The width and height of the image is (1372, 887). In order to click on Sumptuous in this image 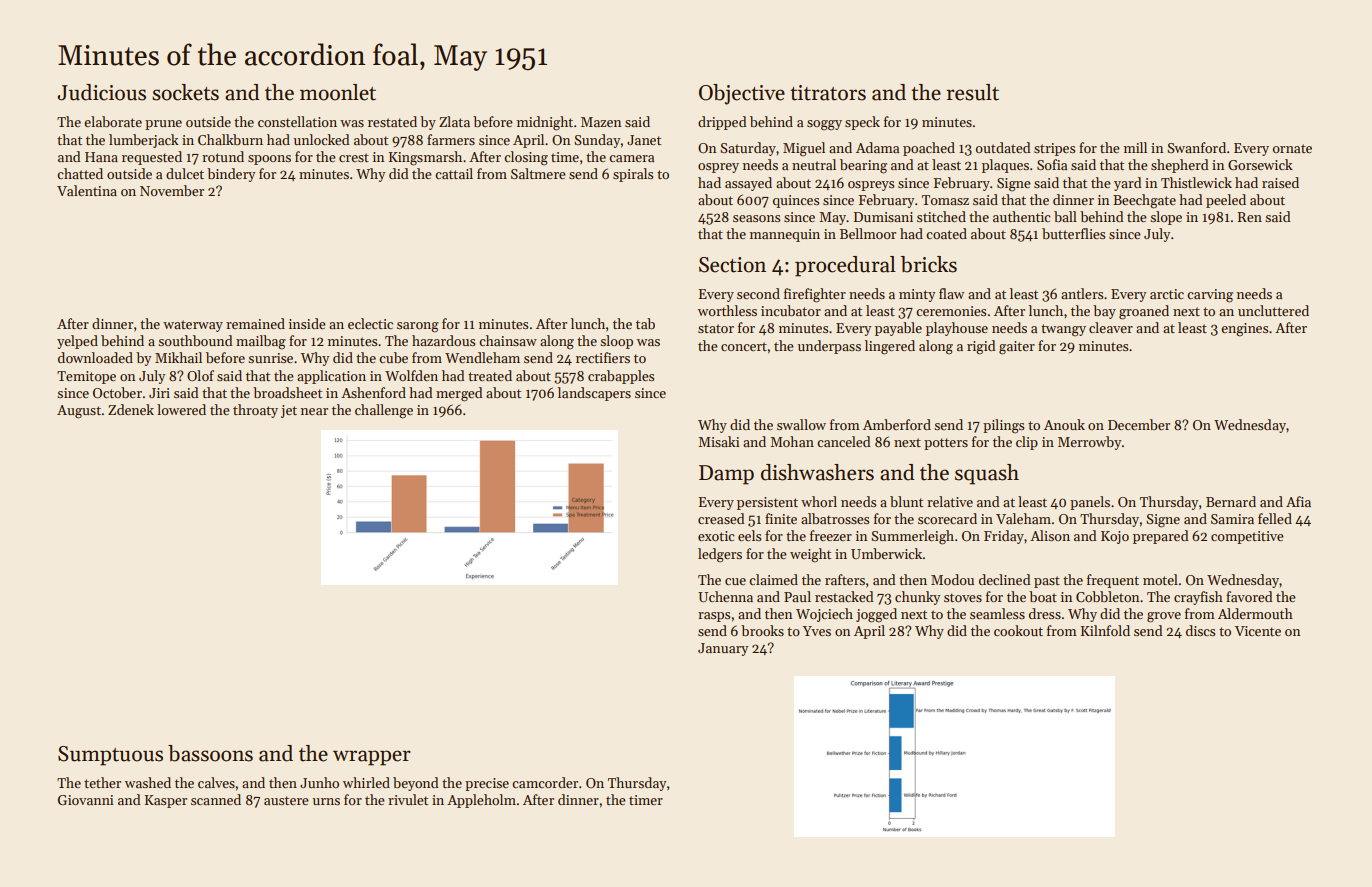, I will do `click(110, 756)`.
